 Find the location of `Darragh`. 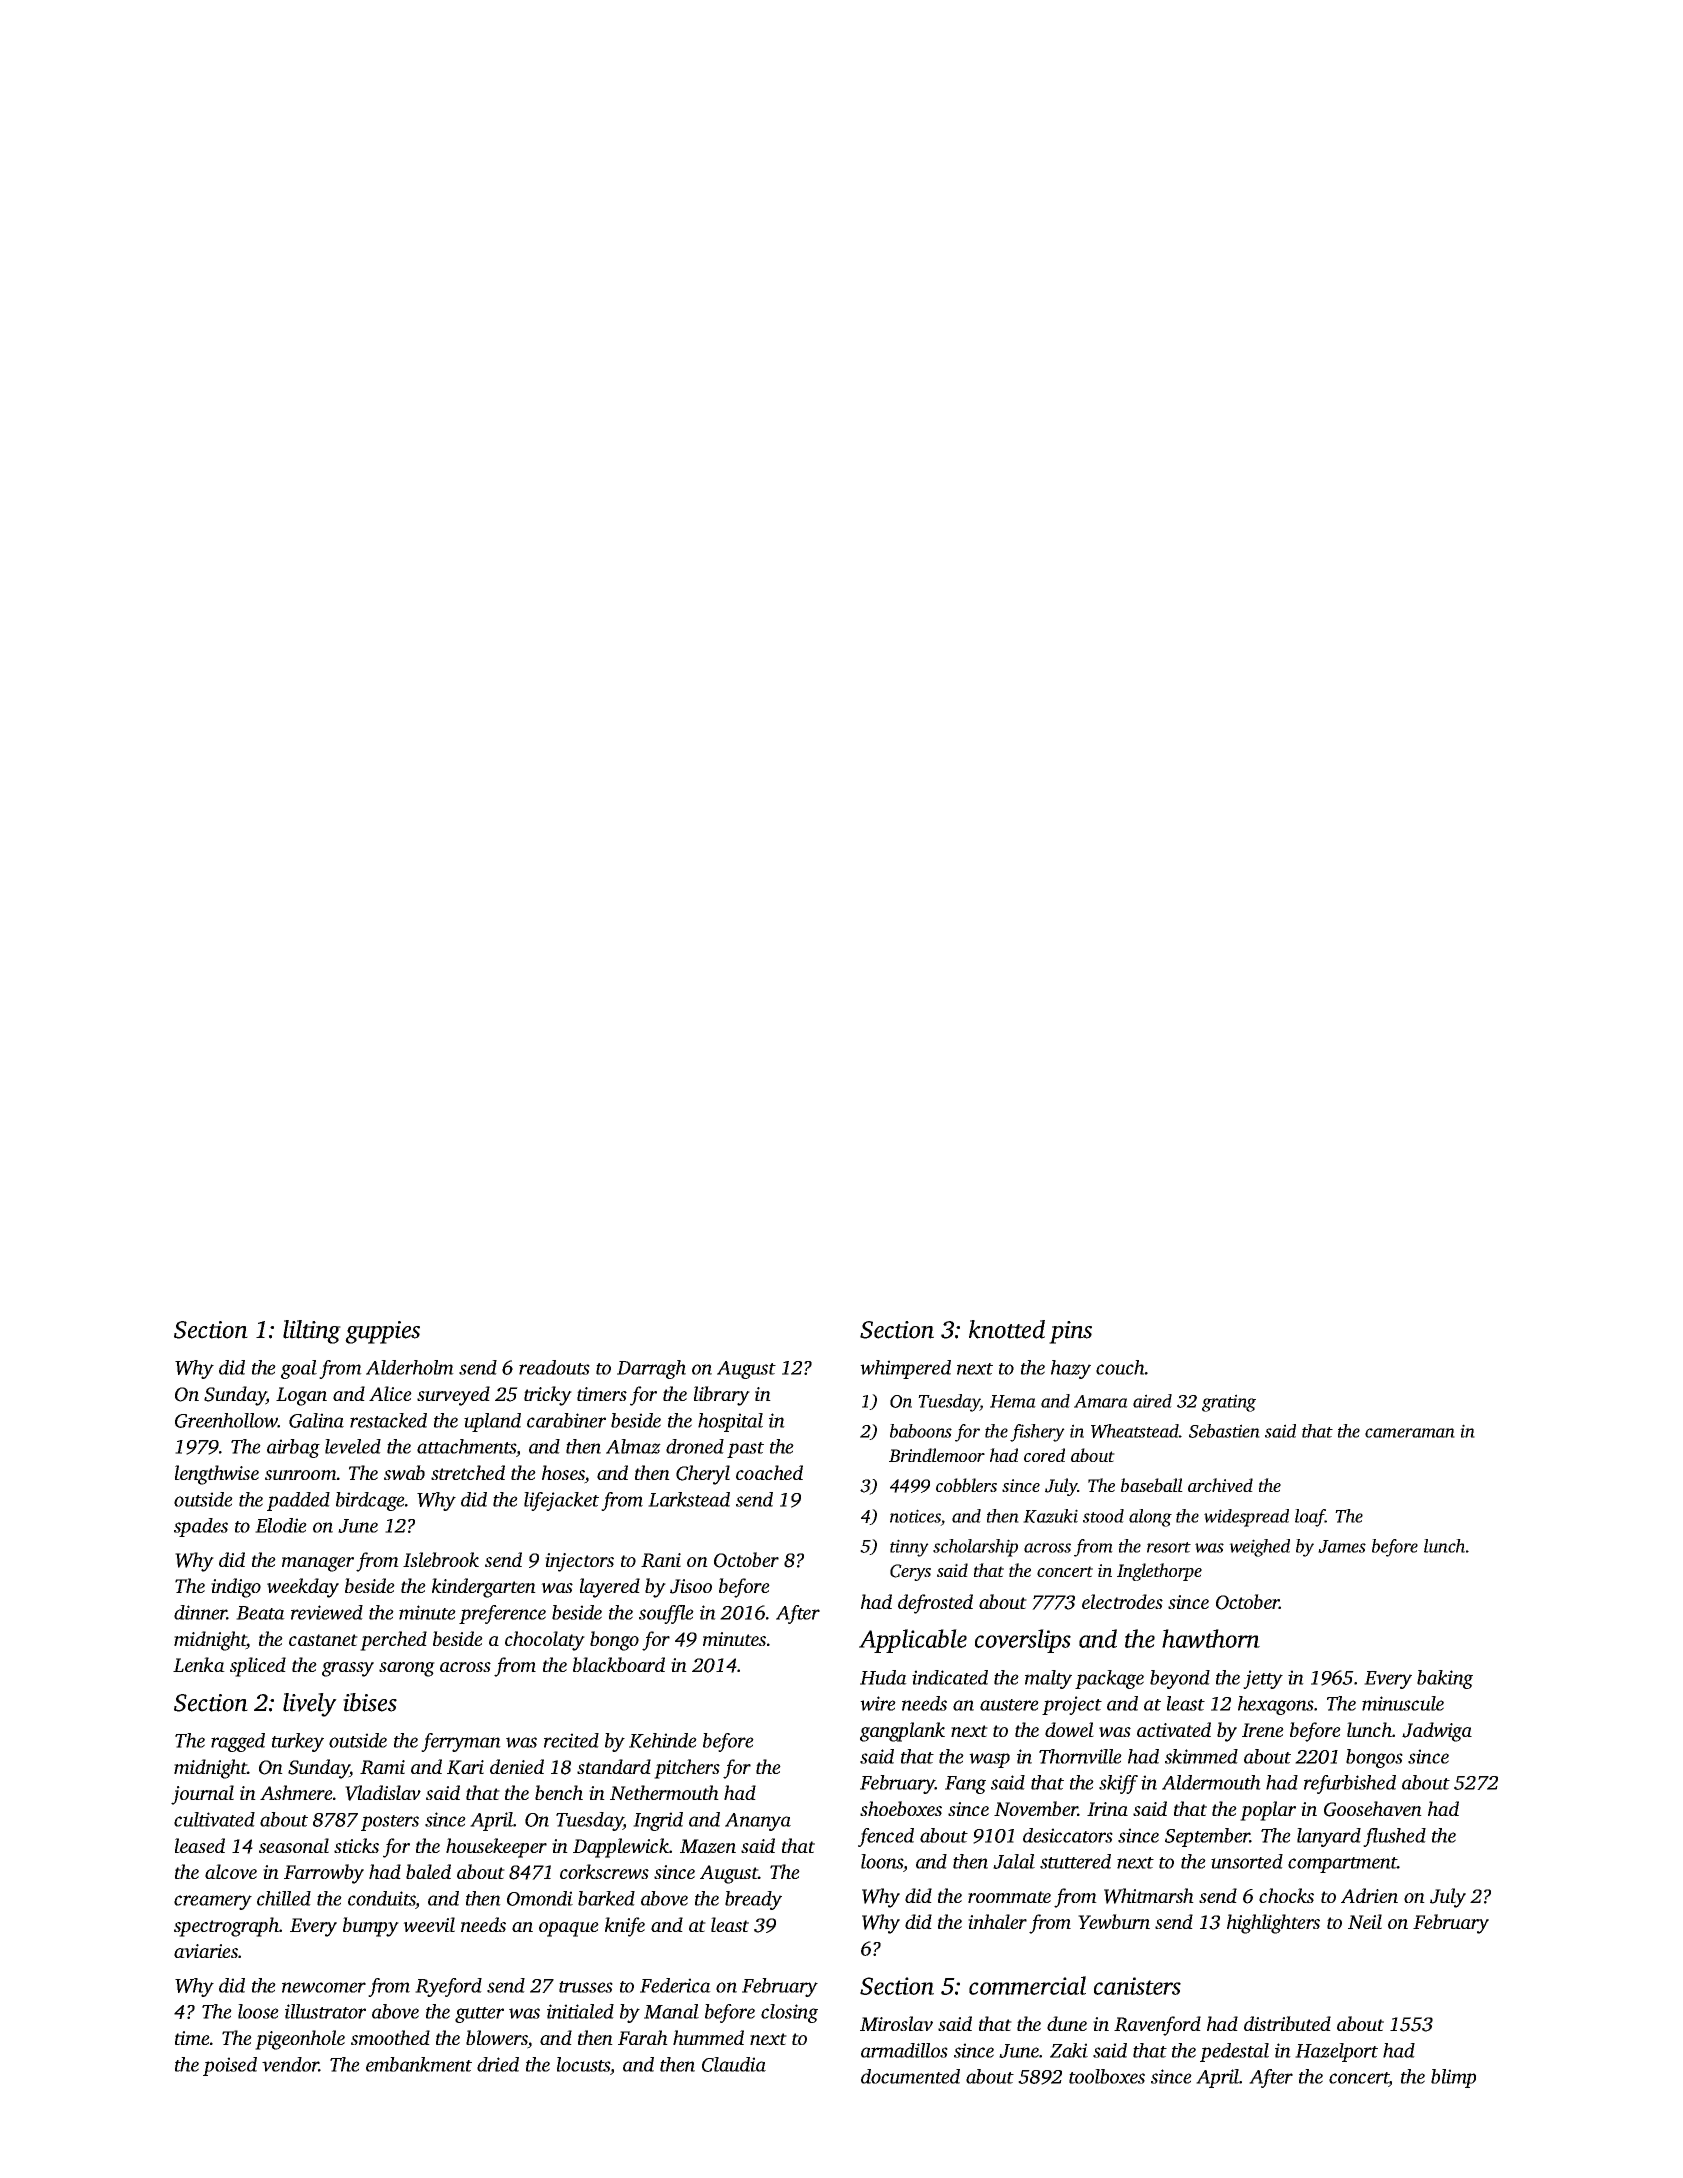

Darragh is located at coordinates (651, 1369).
